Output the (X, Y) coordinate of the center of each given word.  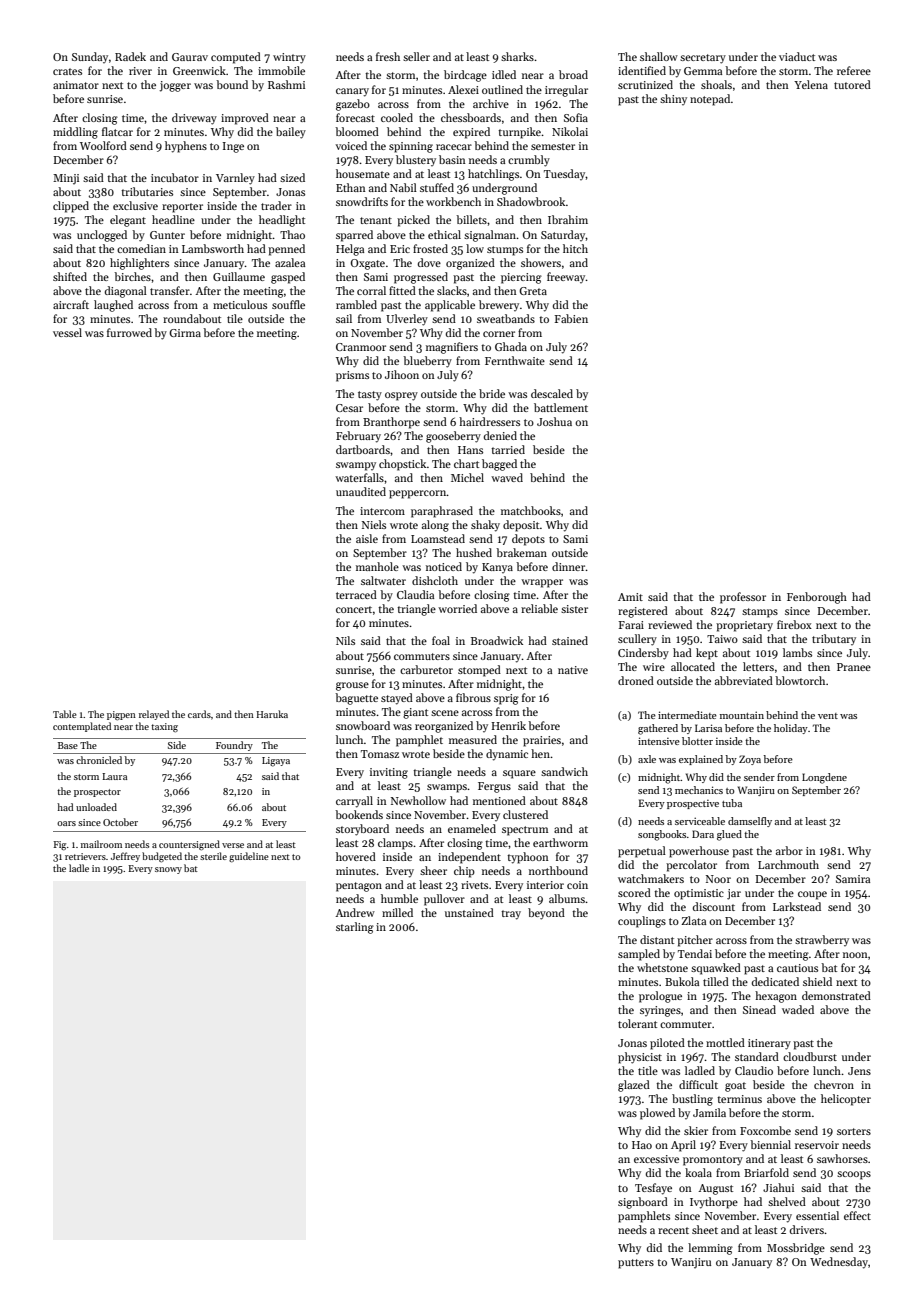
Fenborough (817, 598)
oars (66, 823)
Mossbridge (796, 1249)
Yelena (811, 84)
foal (441, 640)
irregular (566, 91)
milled (397, 912)
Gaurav (190, 57)
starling (355, 928)
